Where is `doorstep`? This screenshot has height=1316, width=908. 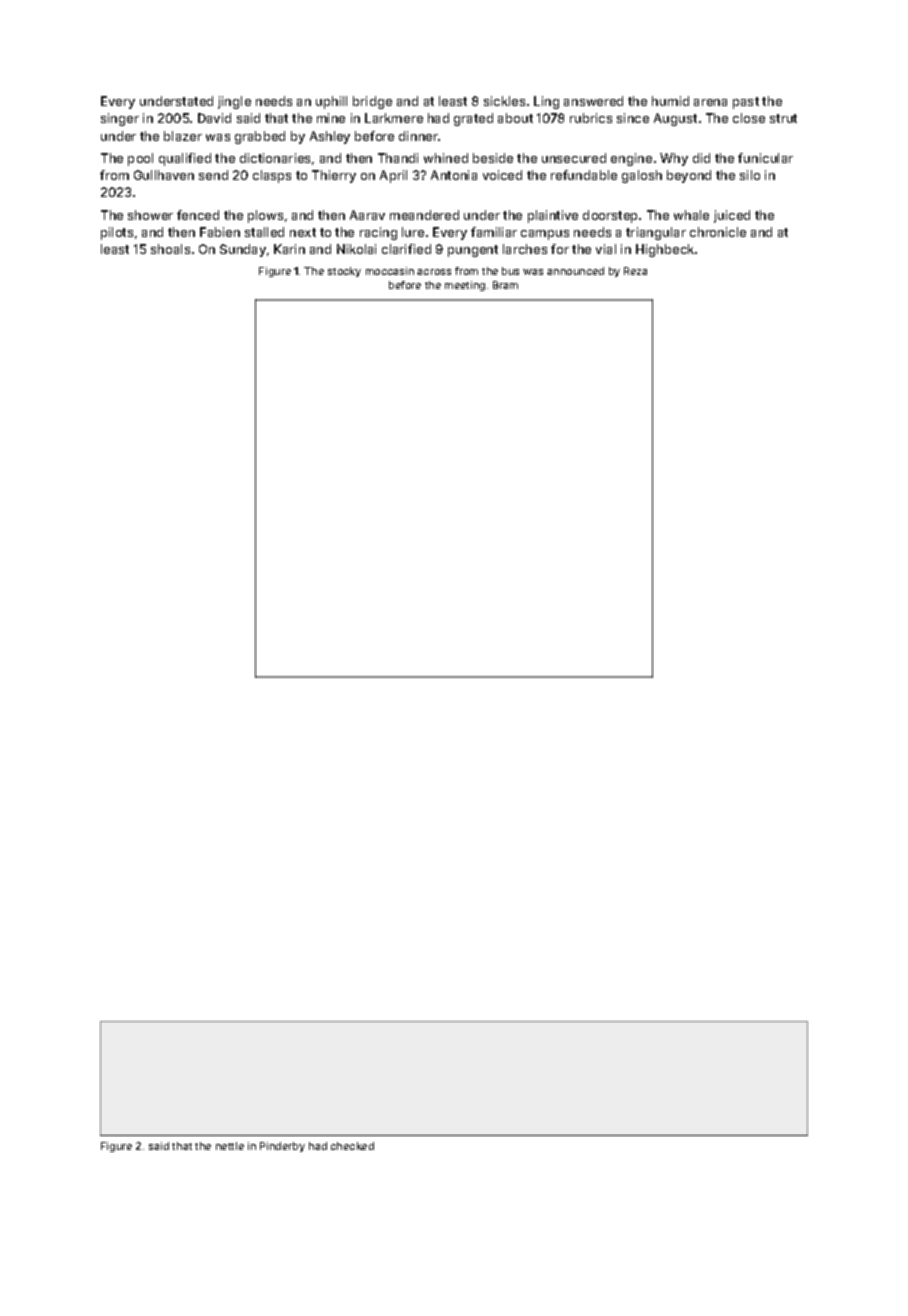
doorstep is located at coordinates (610, 216).
